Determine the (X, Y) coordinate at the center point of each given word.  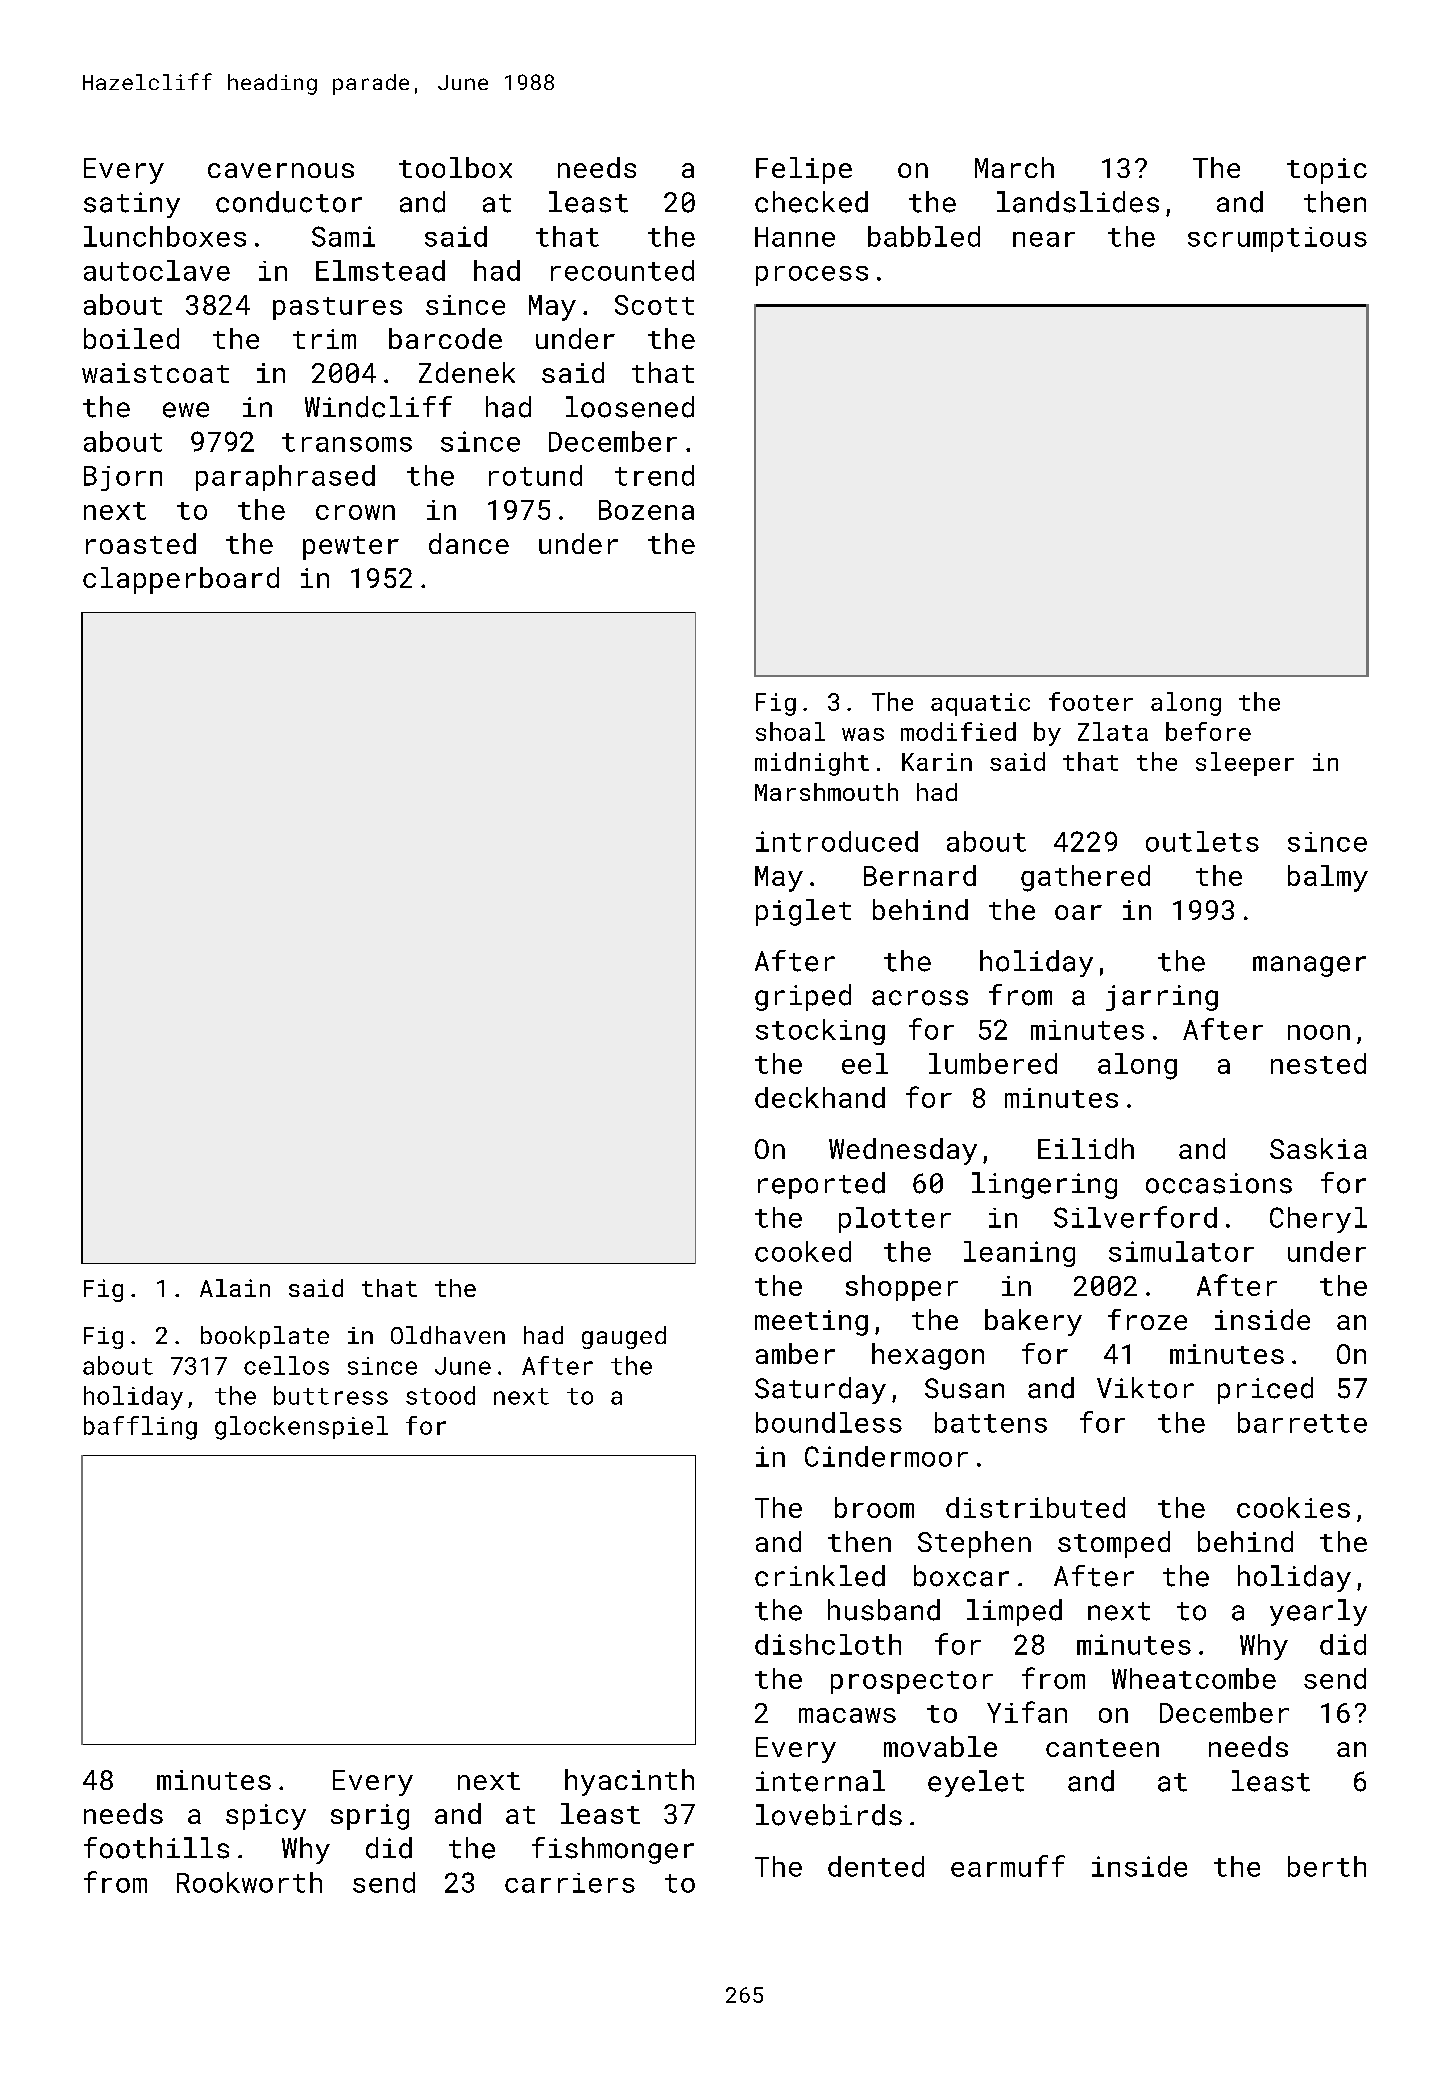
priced (1265, 1390)
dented (876, 1866)
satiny (132, 205)
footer (1091, 701)
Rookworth (249, 1882)
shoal (790, 731)
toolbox (455, 167)
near (1044, 239)
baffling (140, 1428)
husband (884, 1610)
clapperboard (181, 580)
